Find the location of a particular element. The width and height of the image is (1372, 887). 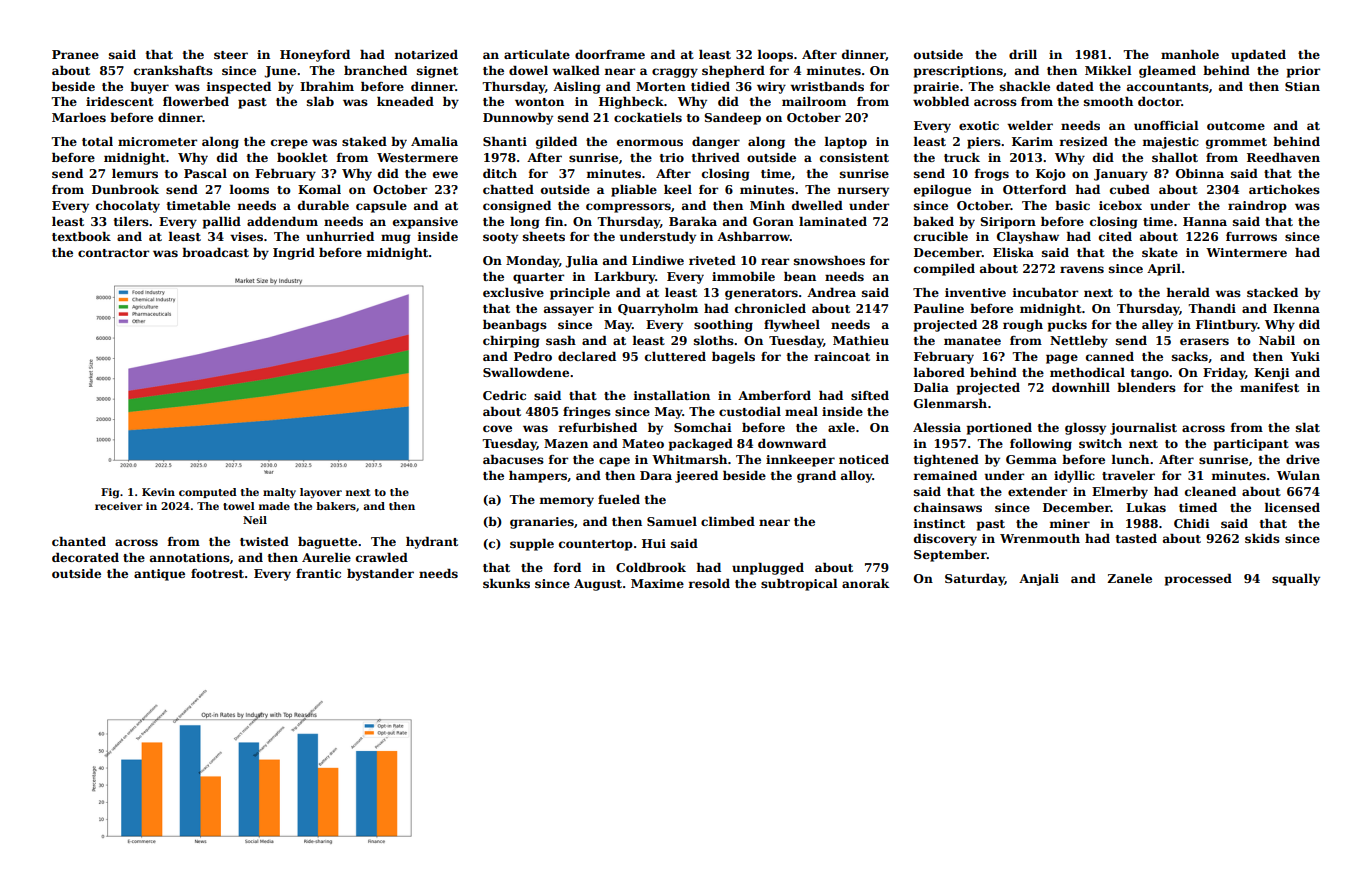

tidied is located at coordinates (710, 86).
